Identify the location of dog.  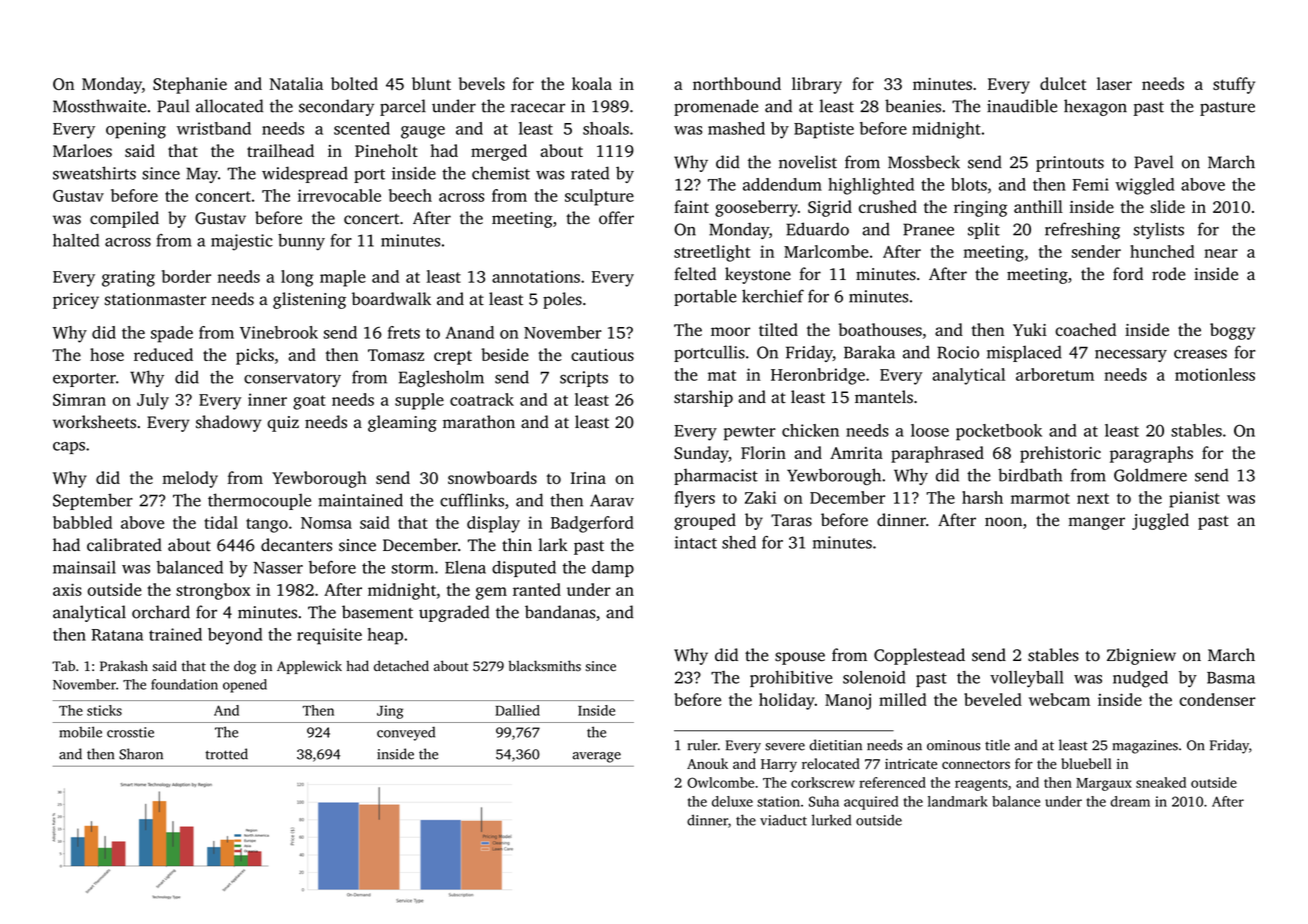
(245, 667).
